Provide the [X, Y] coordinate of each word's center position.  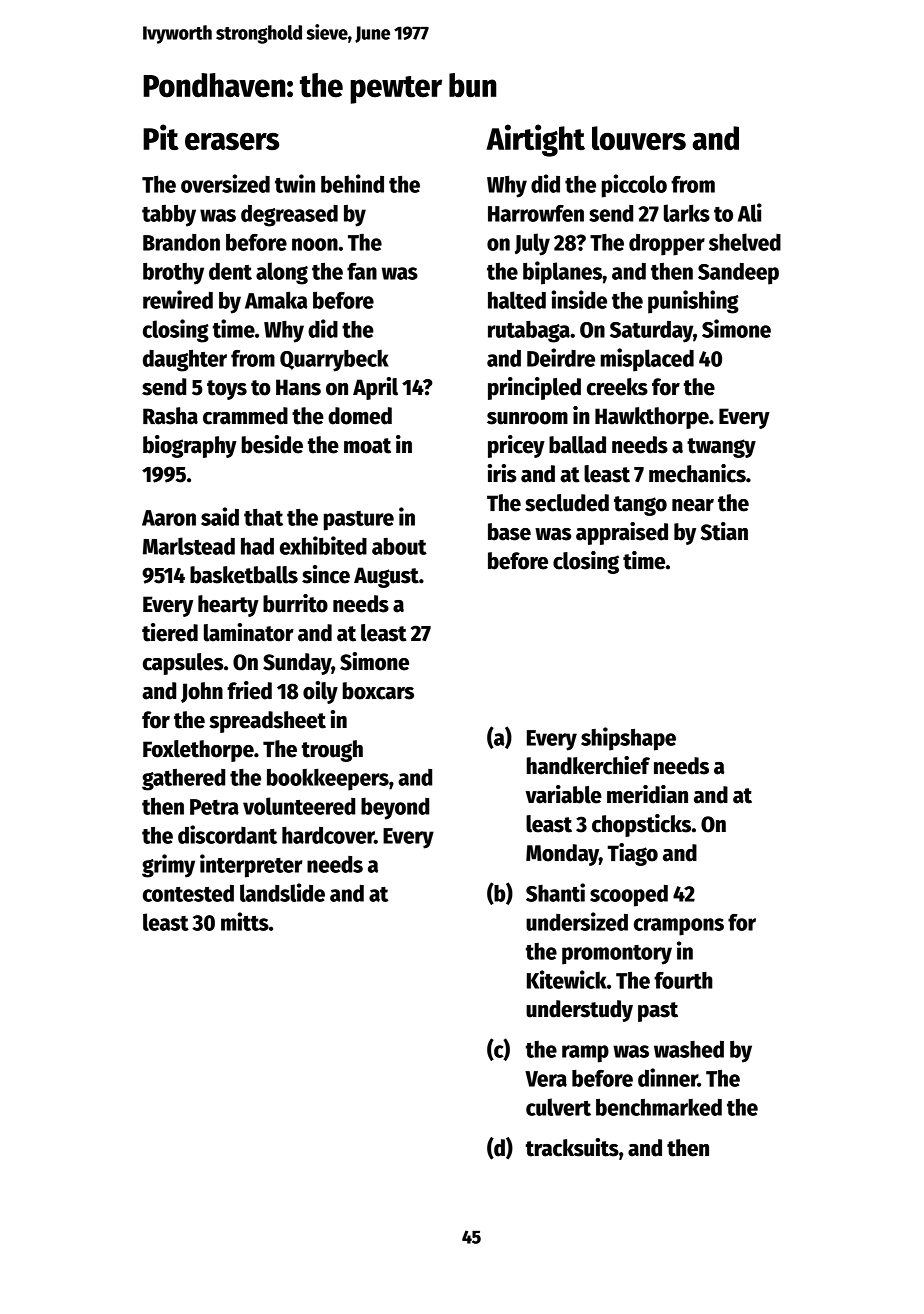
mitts [245, 921]
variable [564, 794]
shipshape [628, 739]
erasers [232, 141]
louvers [639, 138]
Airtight [535, 140]
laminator [249, 632]
